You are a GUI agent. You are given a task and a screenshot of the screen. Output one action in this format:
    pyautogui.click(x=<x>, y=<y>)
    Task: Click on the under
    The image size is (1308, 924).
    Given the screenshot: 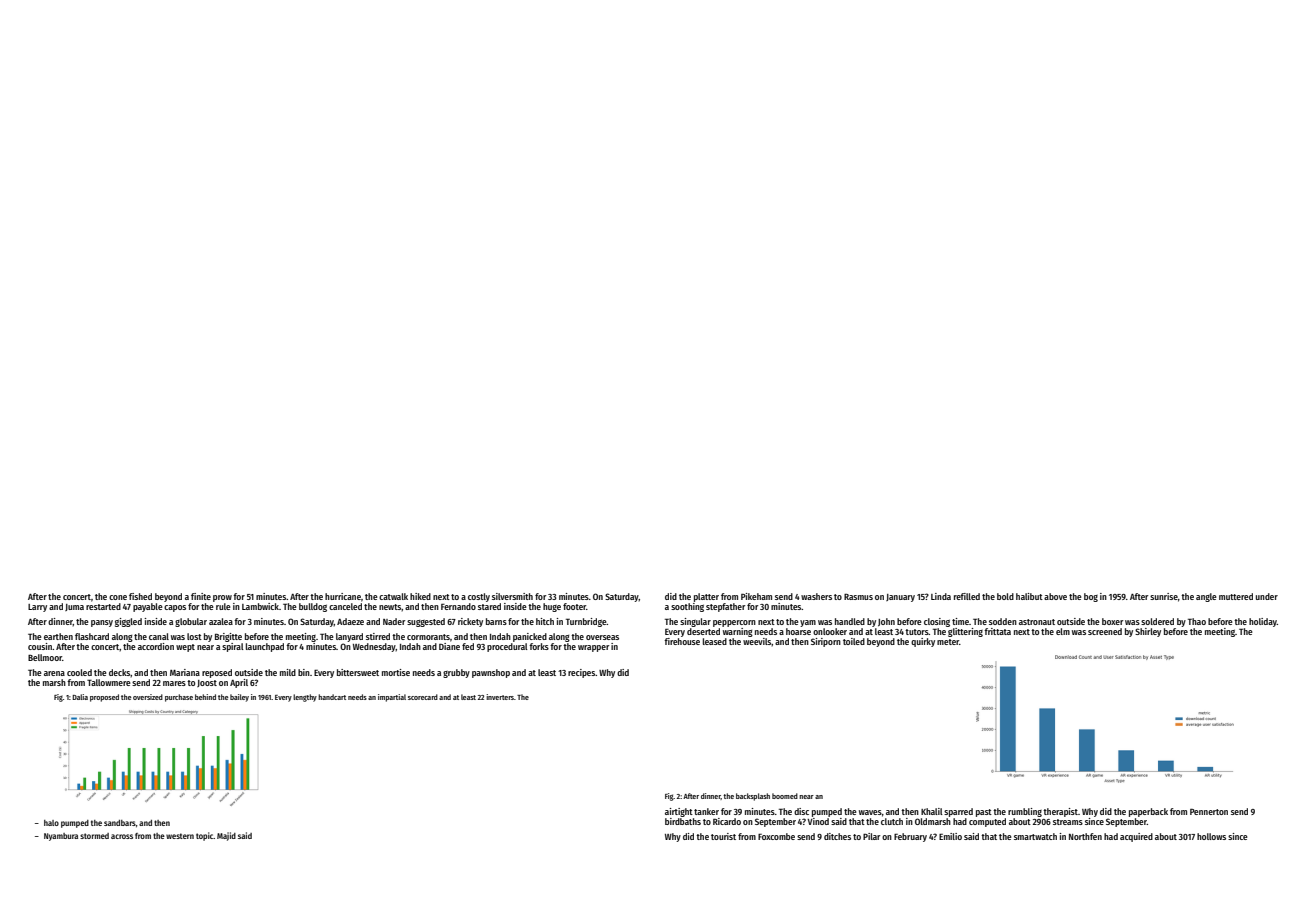 What is the action you would take?
    pyautogui.click(x=1267, y=596)
